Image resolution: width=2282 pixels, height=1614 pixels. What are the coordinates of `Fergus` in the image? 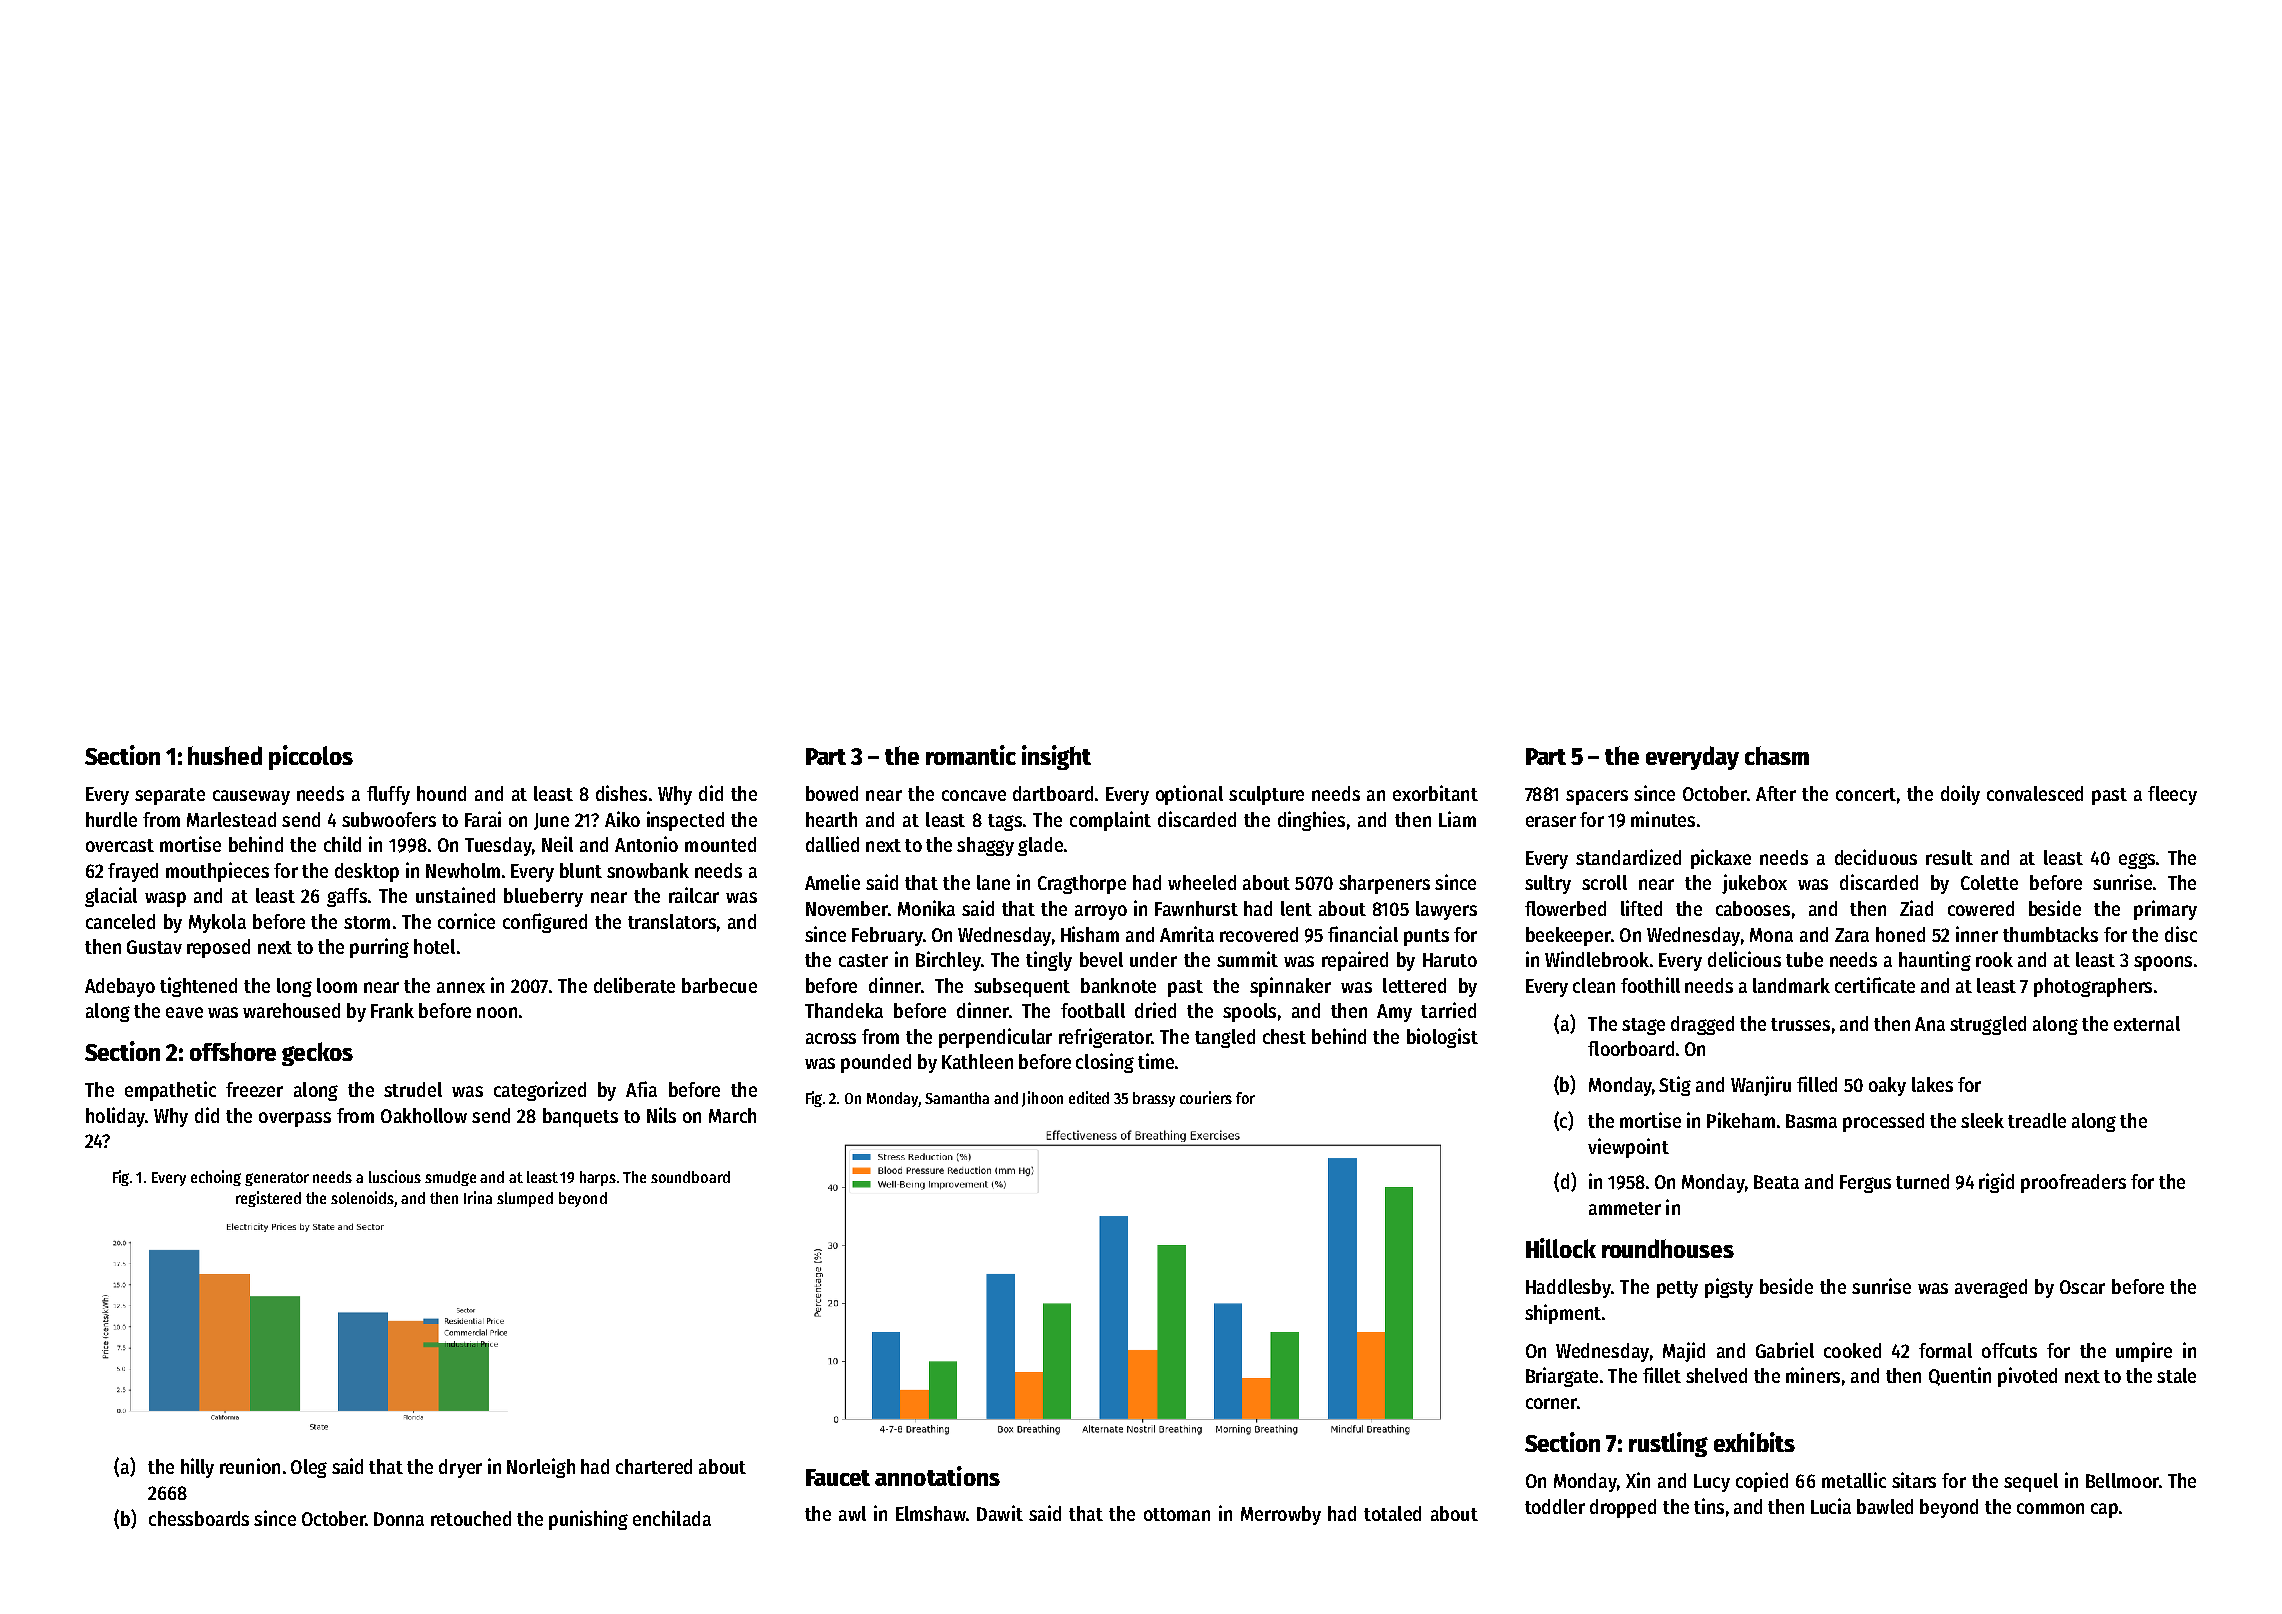 It's located at (1865, 1184).
